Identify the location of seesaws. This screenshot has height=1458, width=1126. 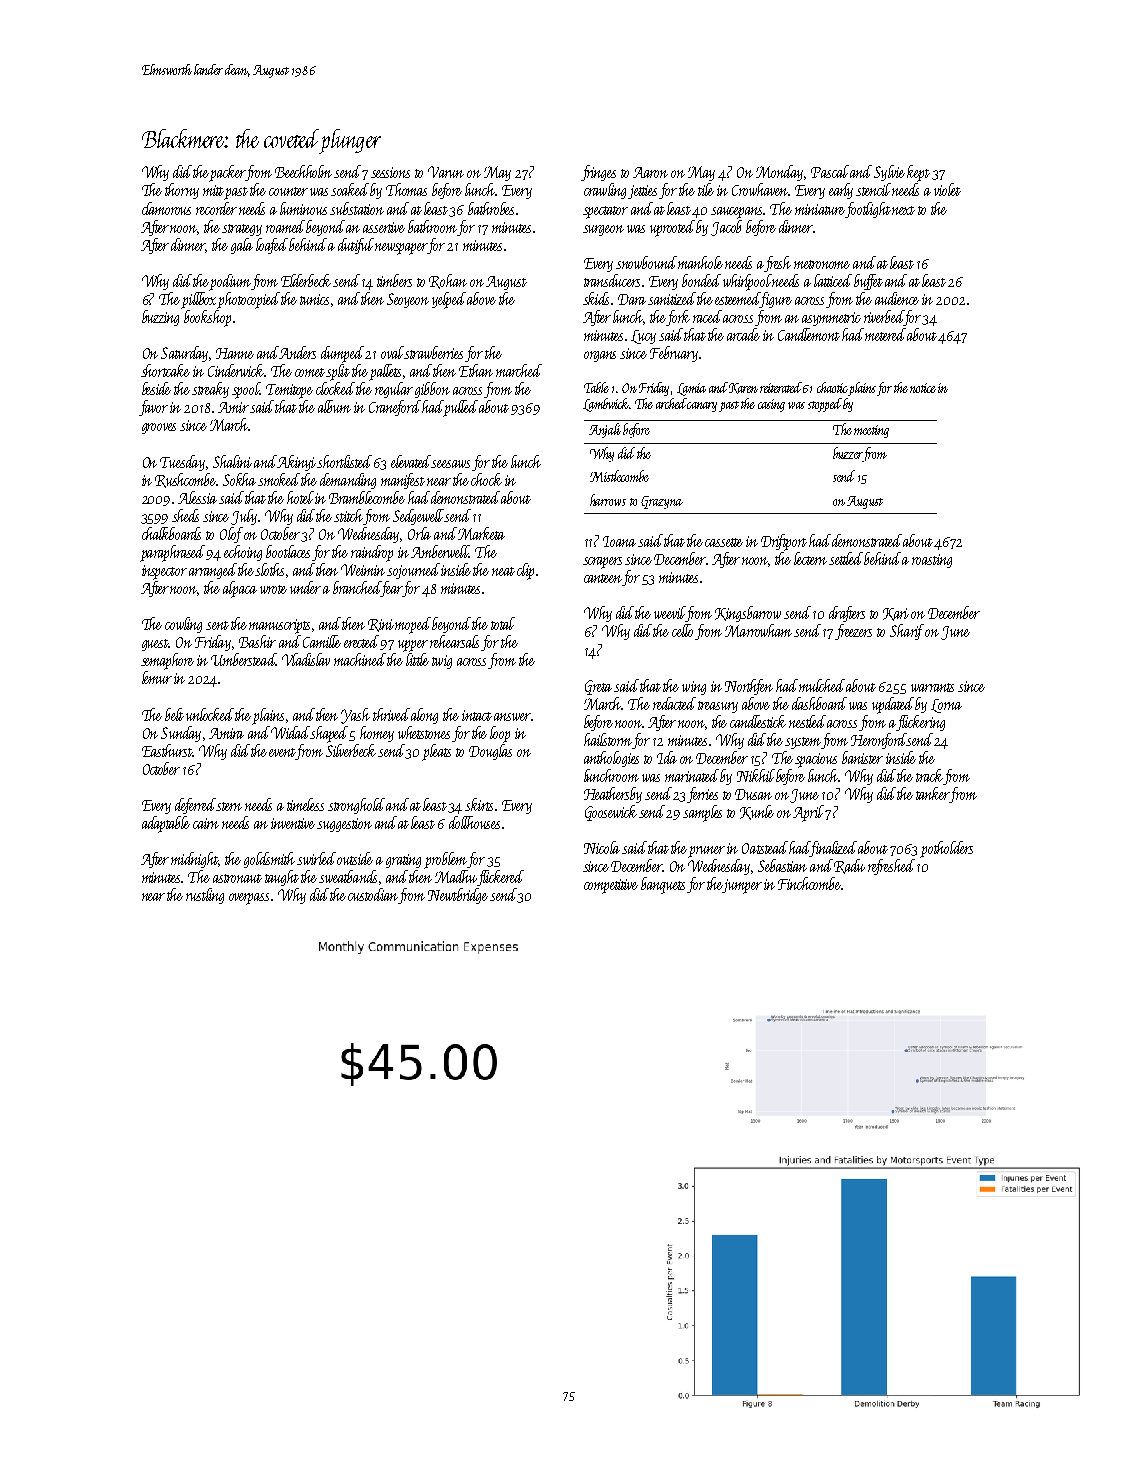
(451, 464).
